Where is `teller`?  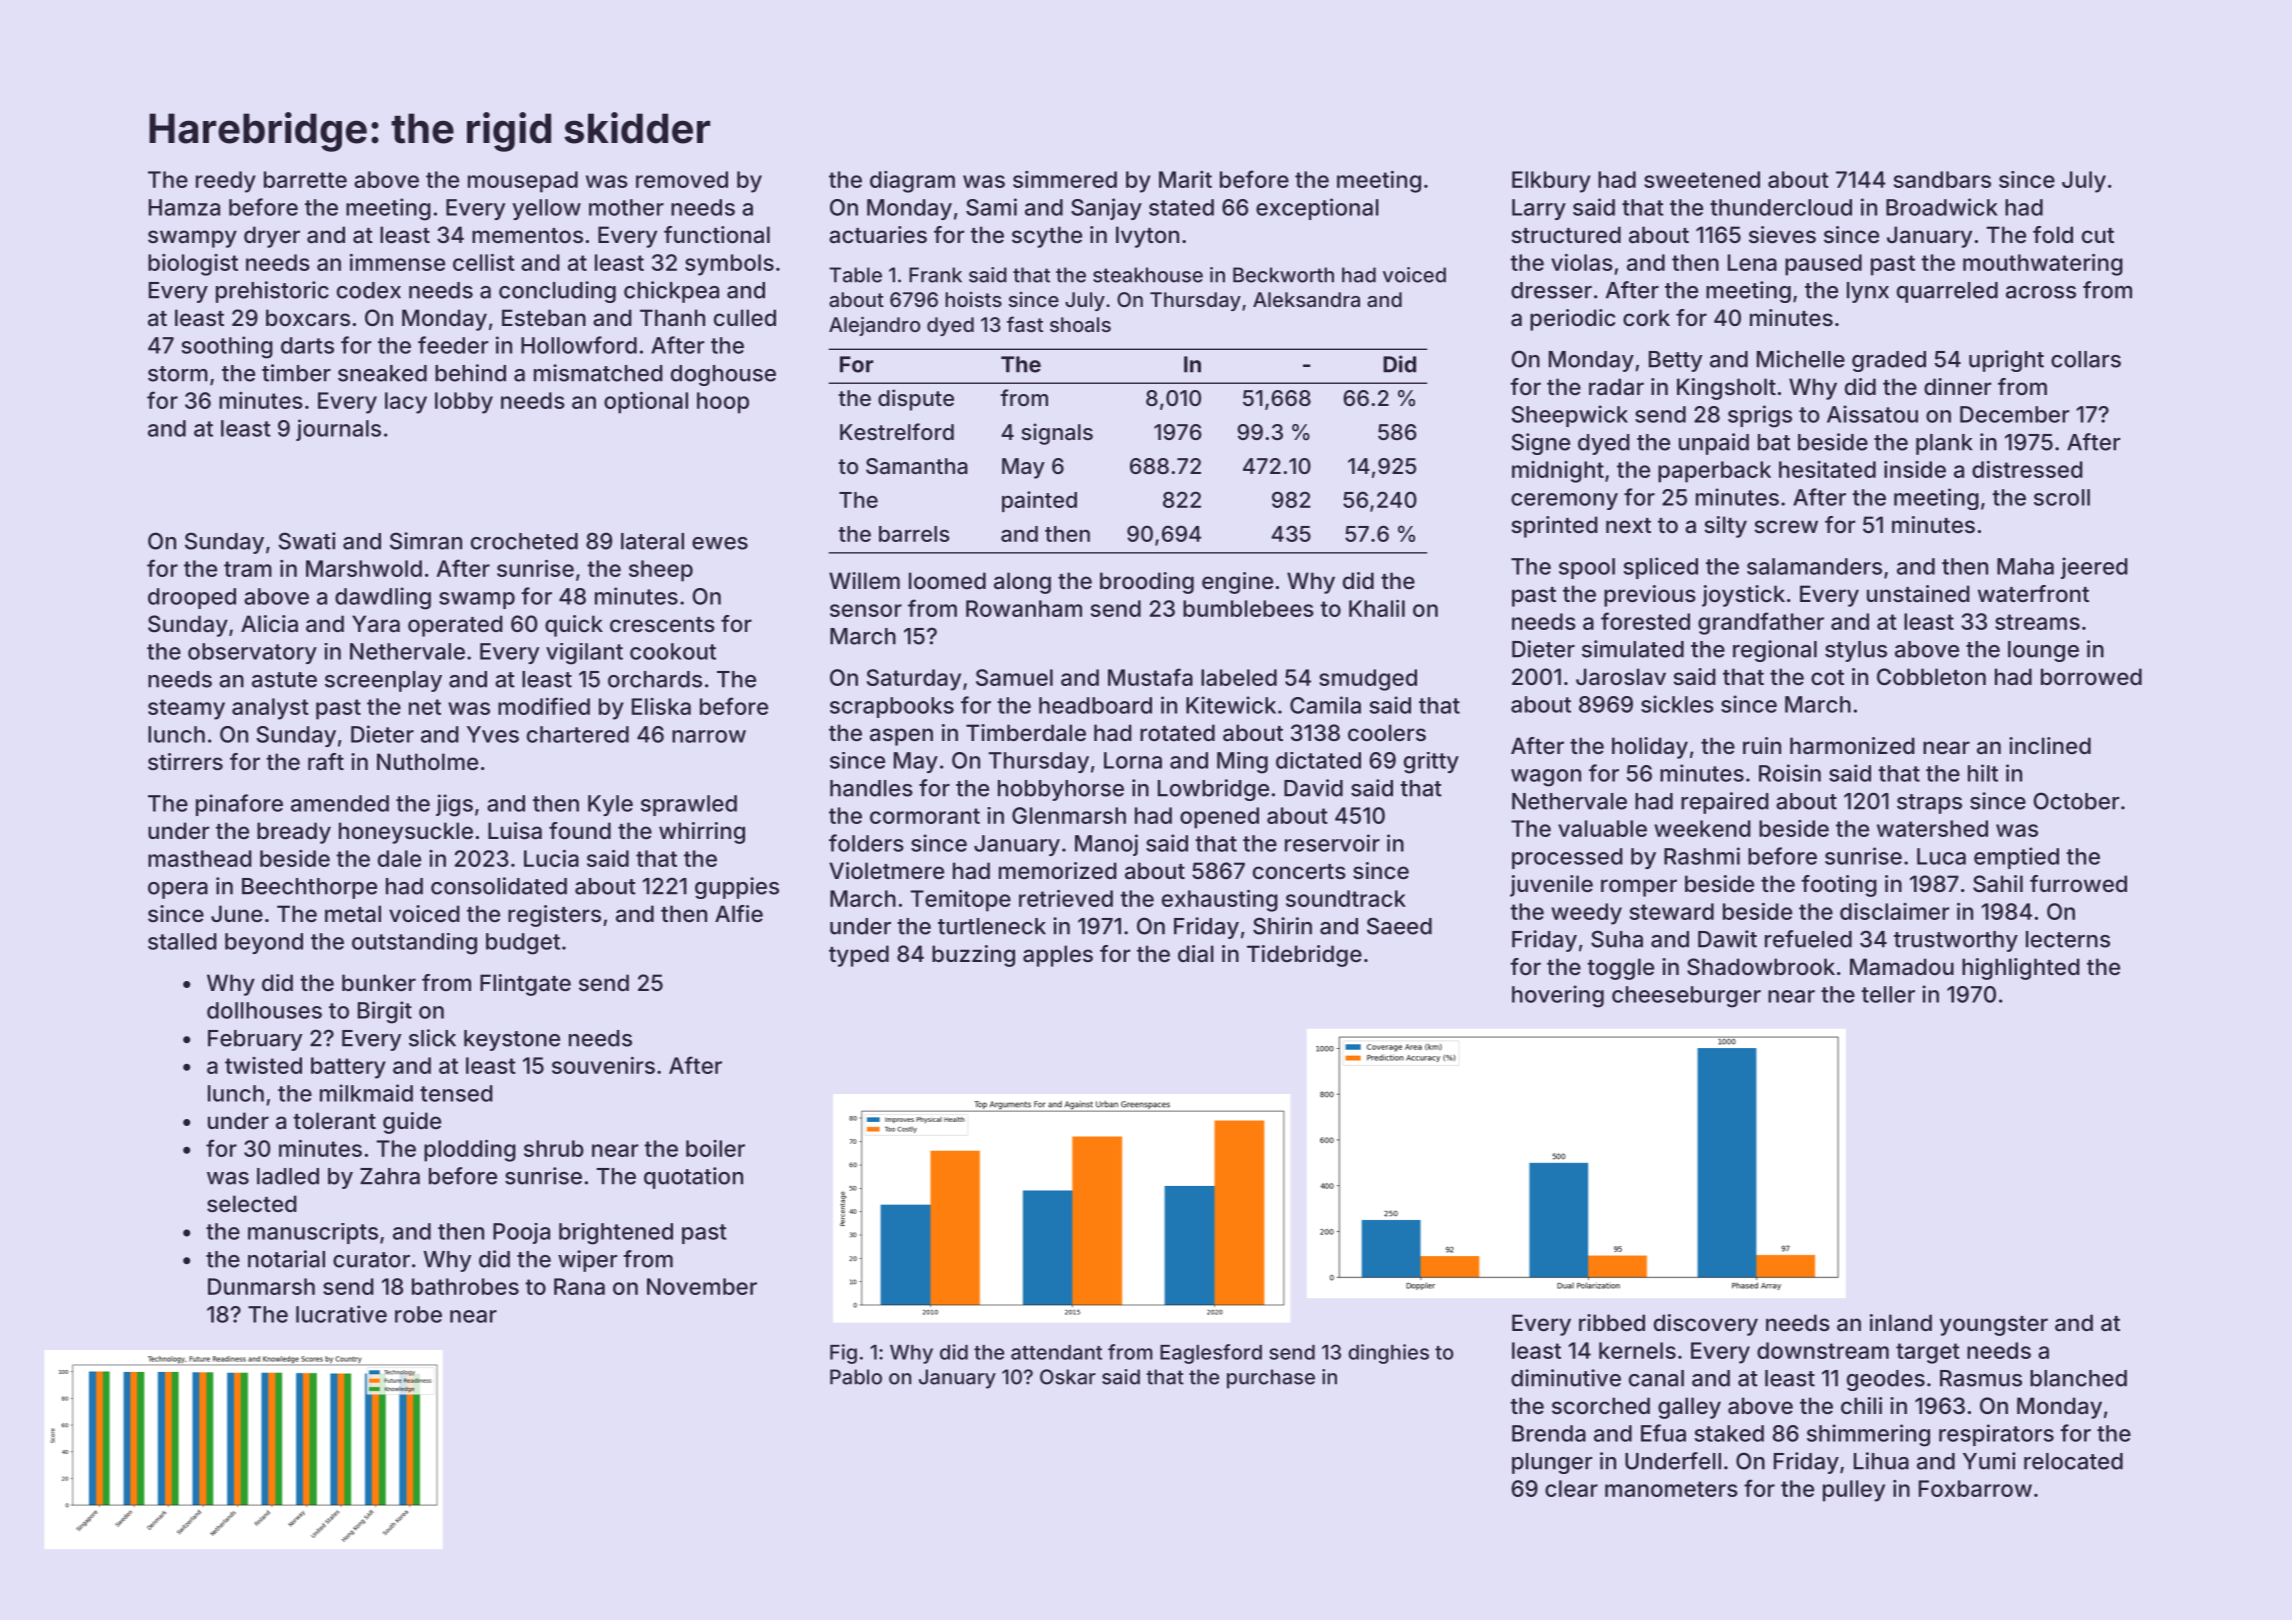
teller is located at coordinates (1888, 994).
